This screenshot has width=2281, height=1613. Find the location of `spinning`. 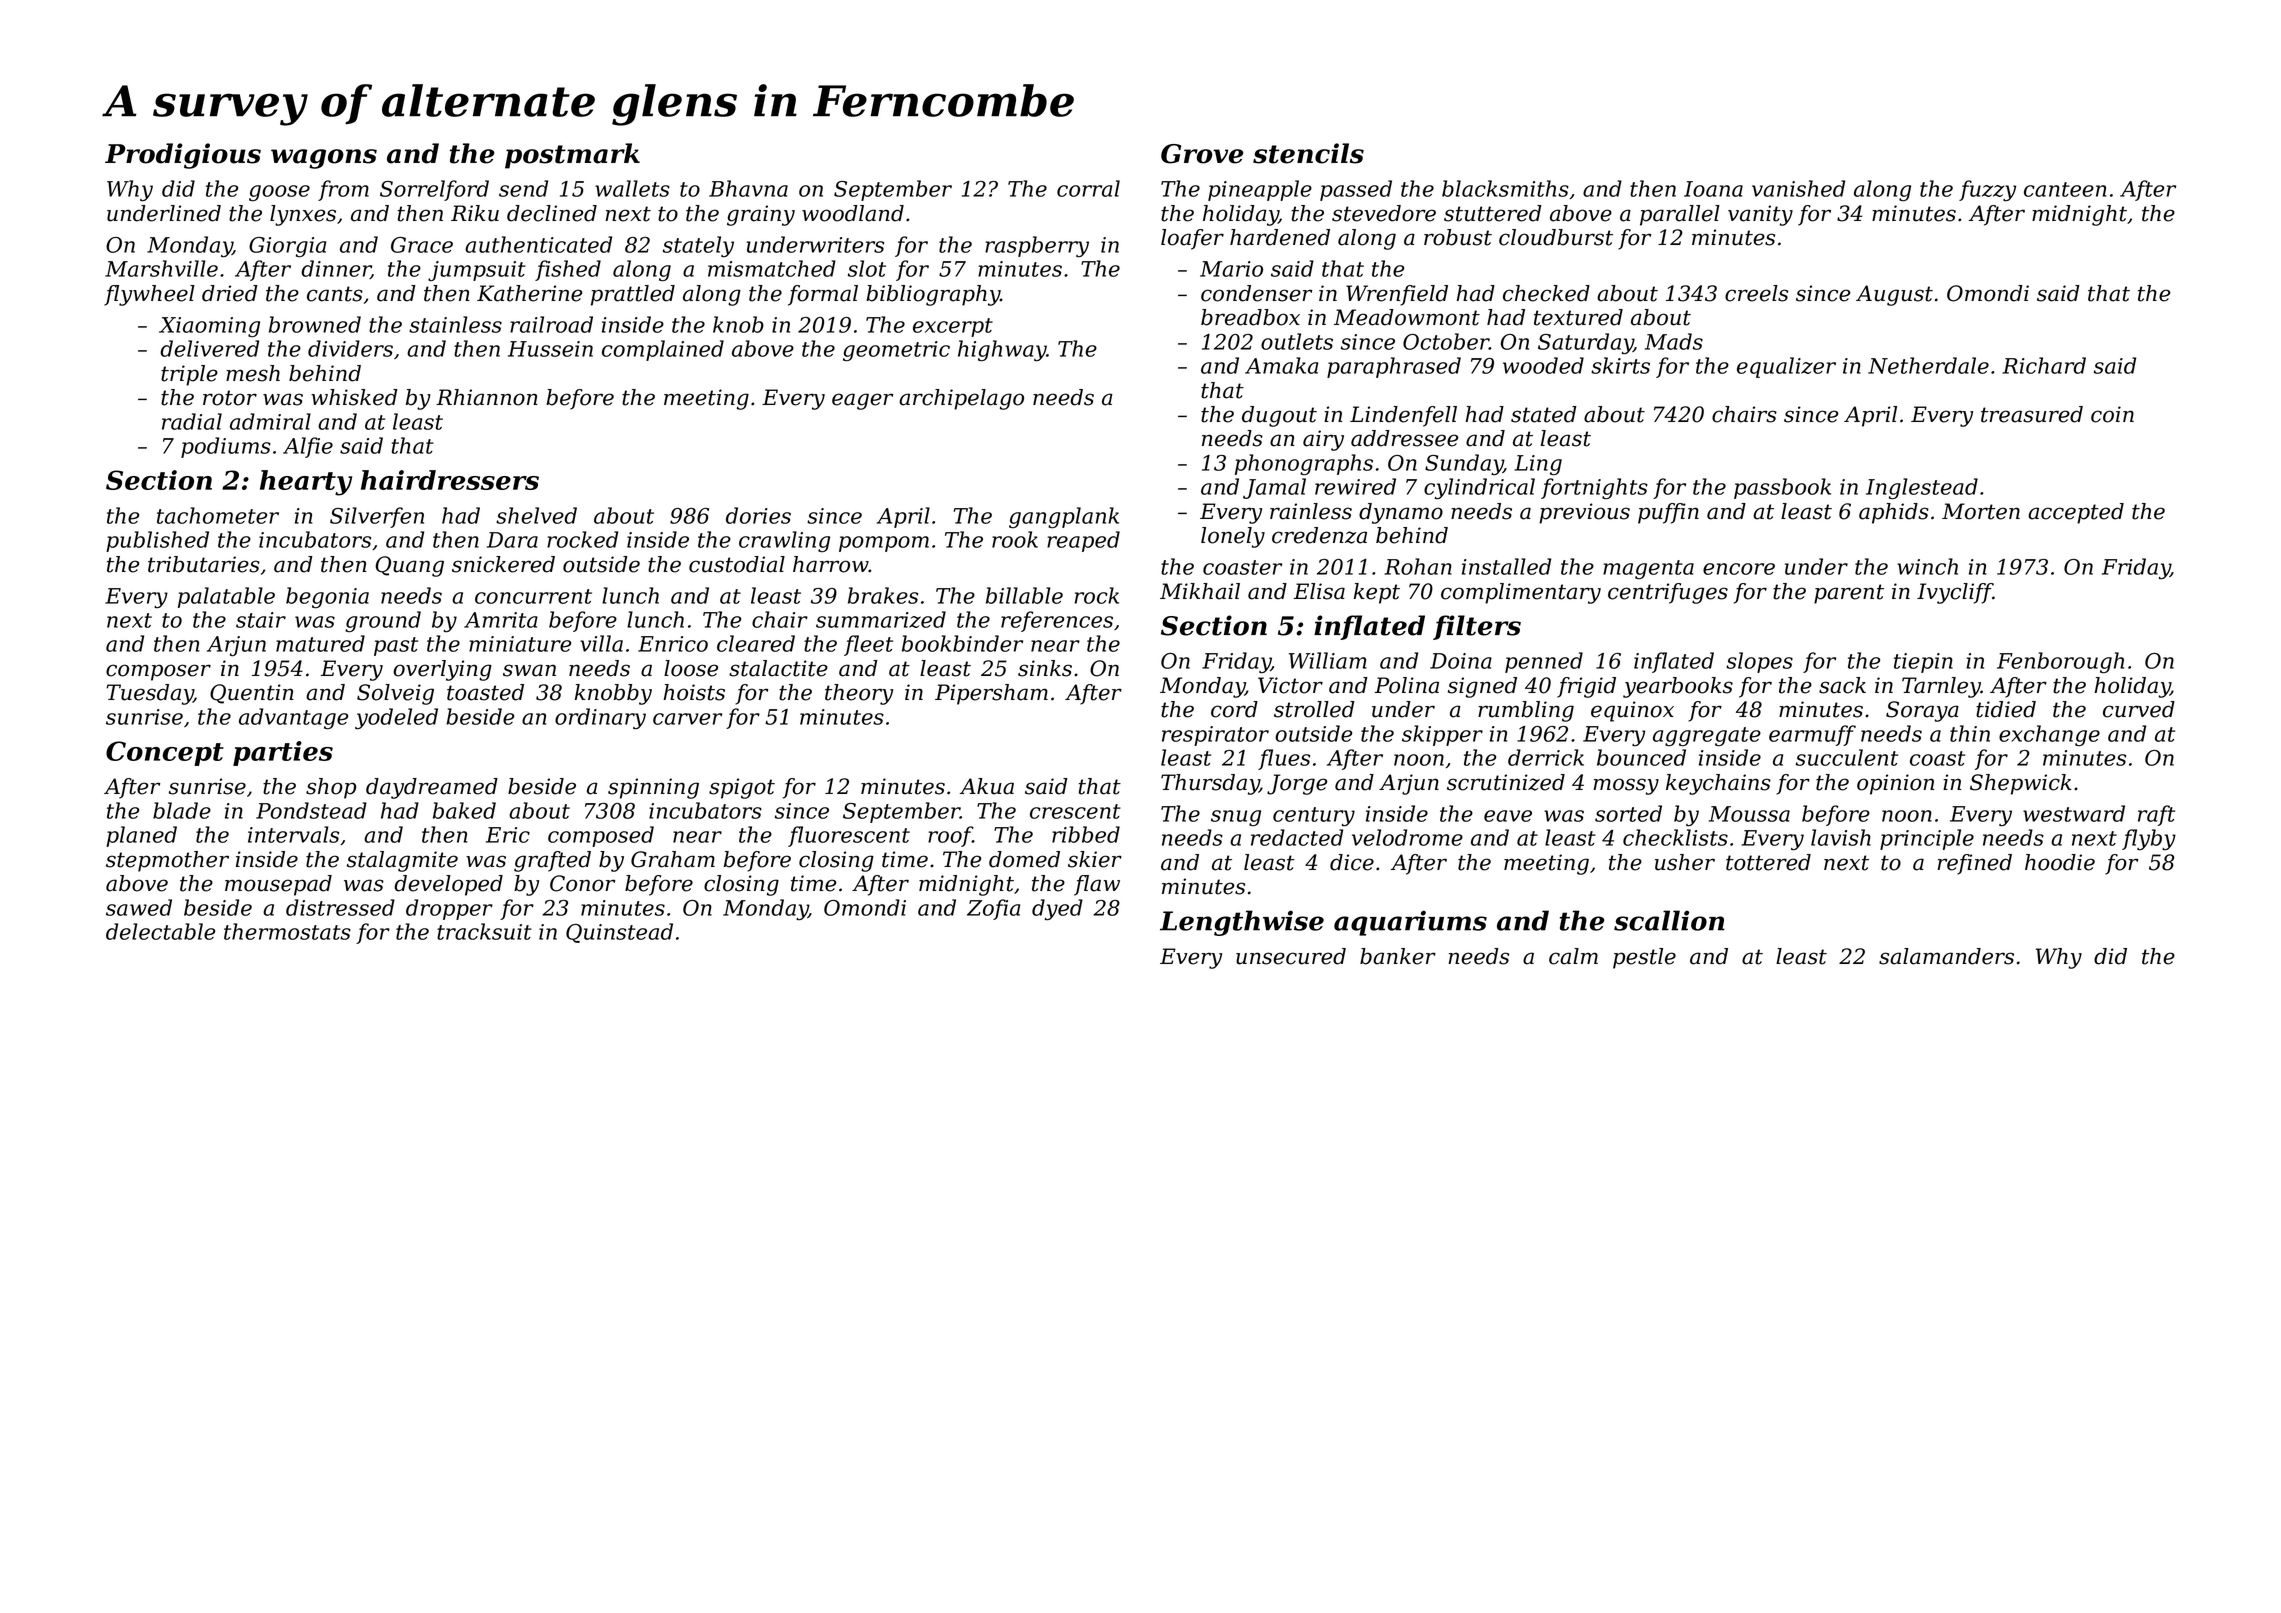

spinning is located at coordinates (653, 788).
